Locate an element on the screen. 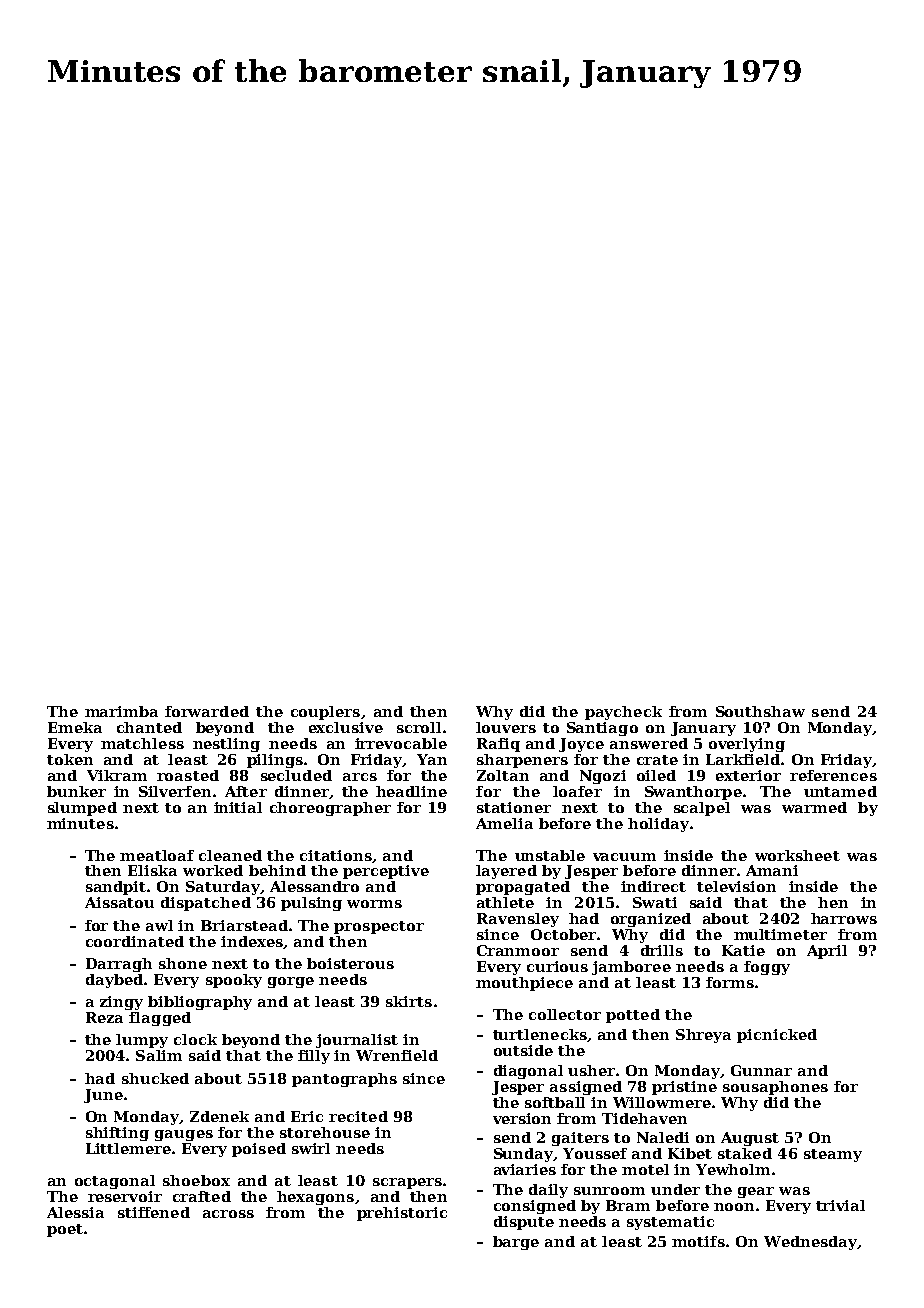  Littlemere is located at coordinates (128, 1148).
